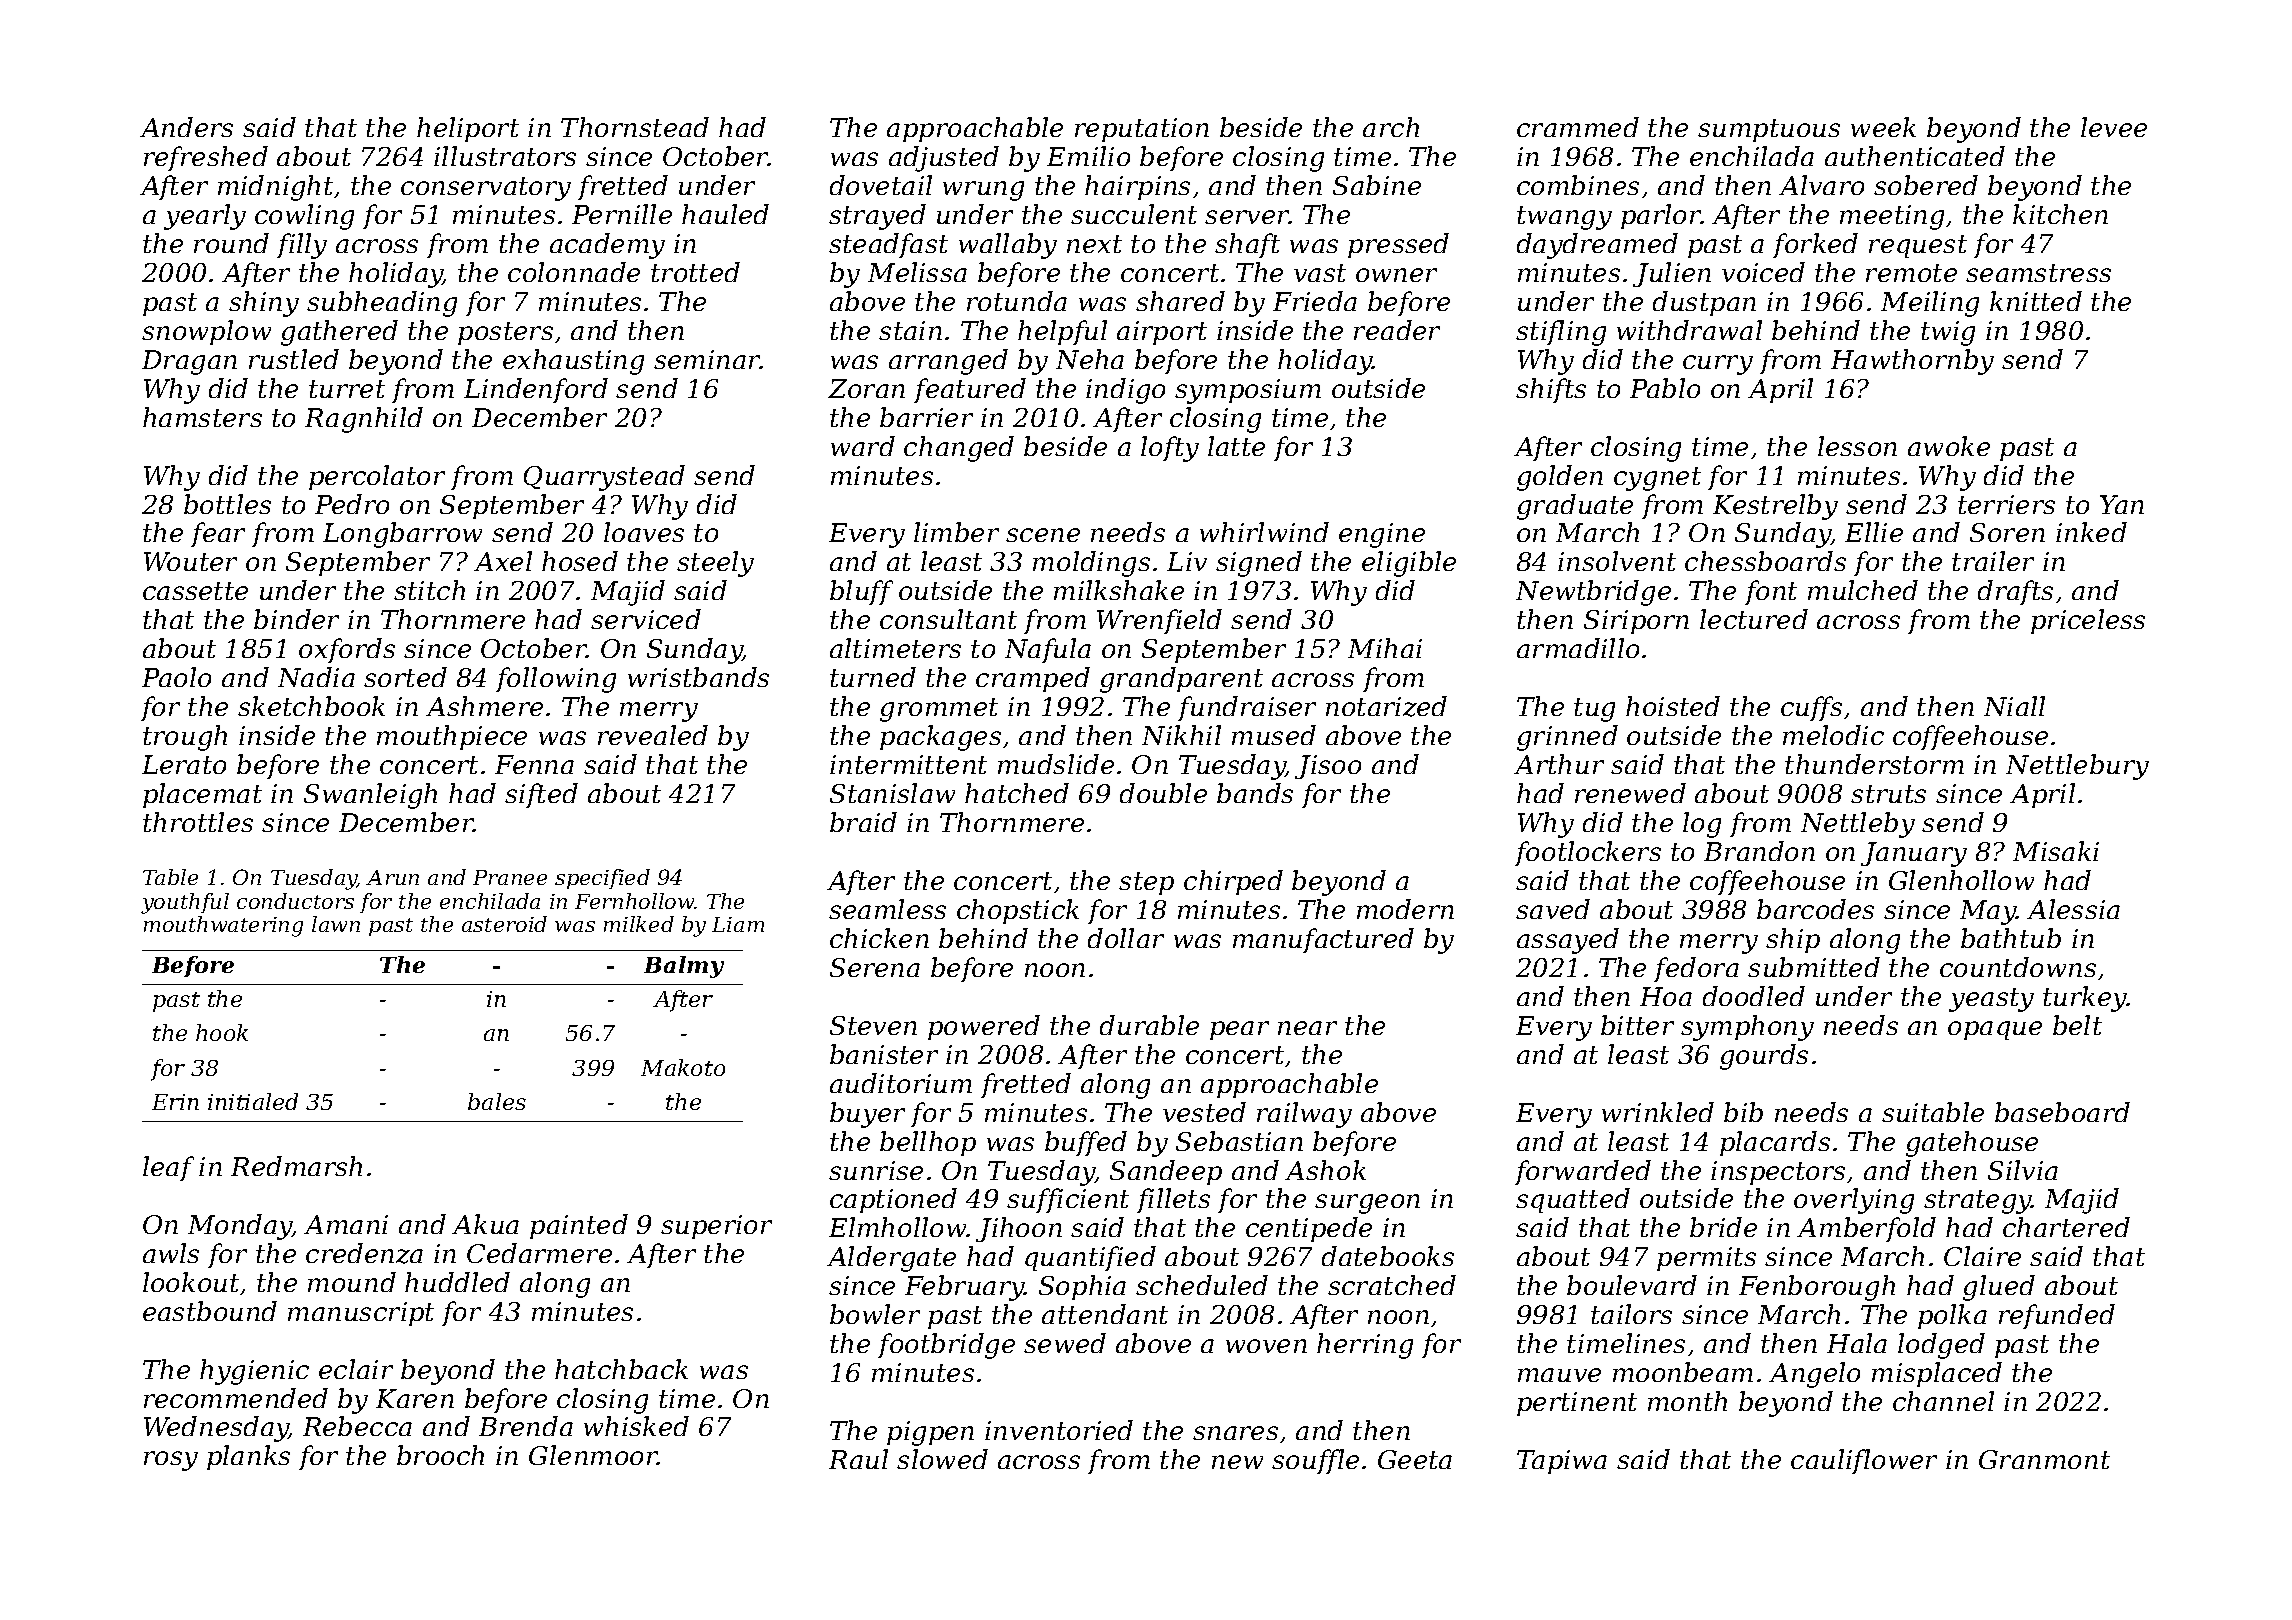 The height and width of the page is (1620, 2292). Describe the element at coordinates (1236, 446) in the page. I see `latte` at that location.
